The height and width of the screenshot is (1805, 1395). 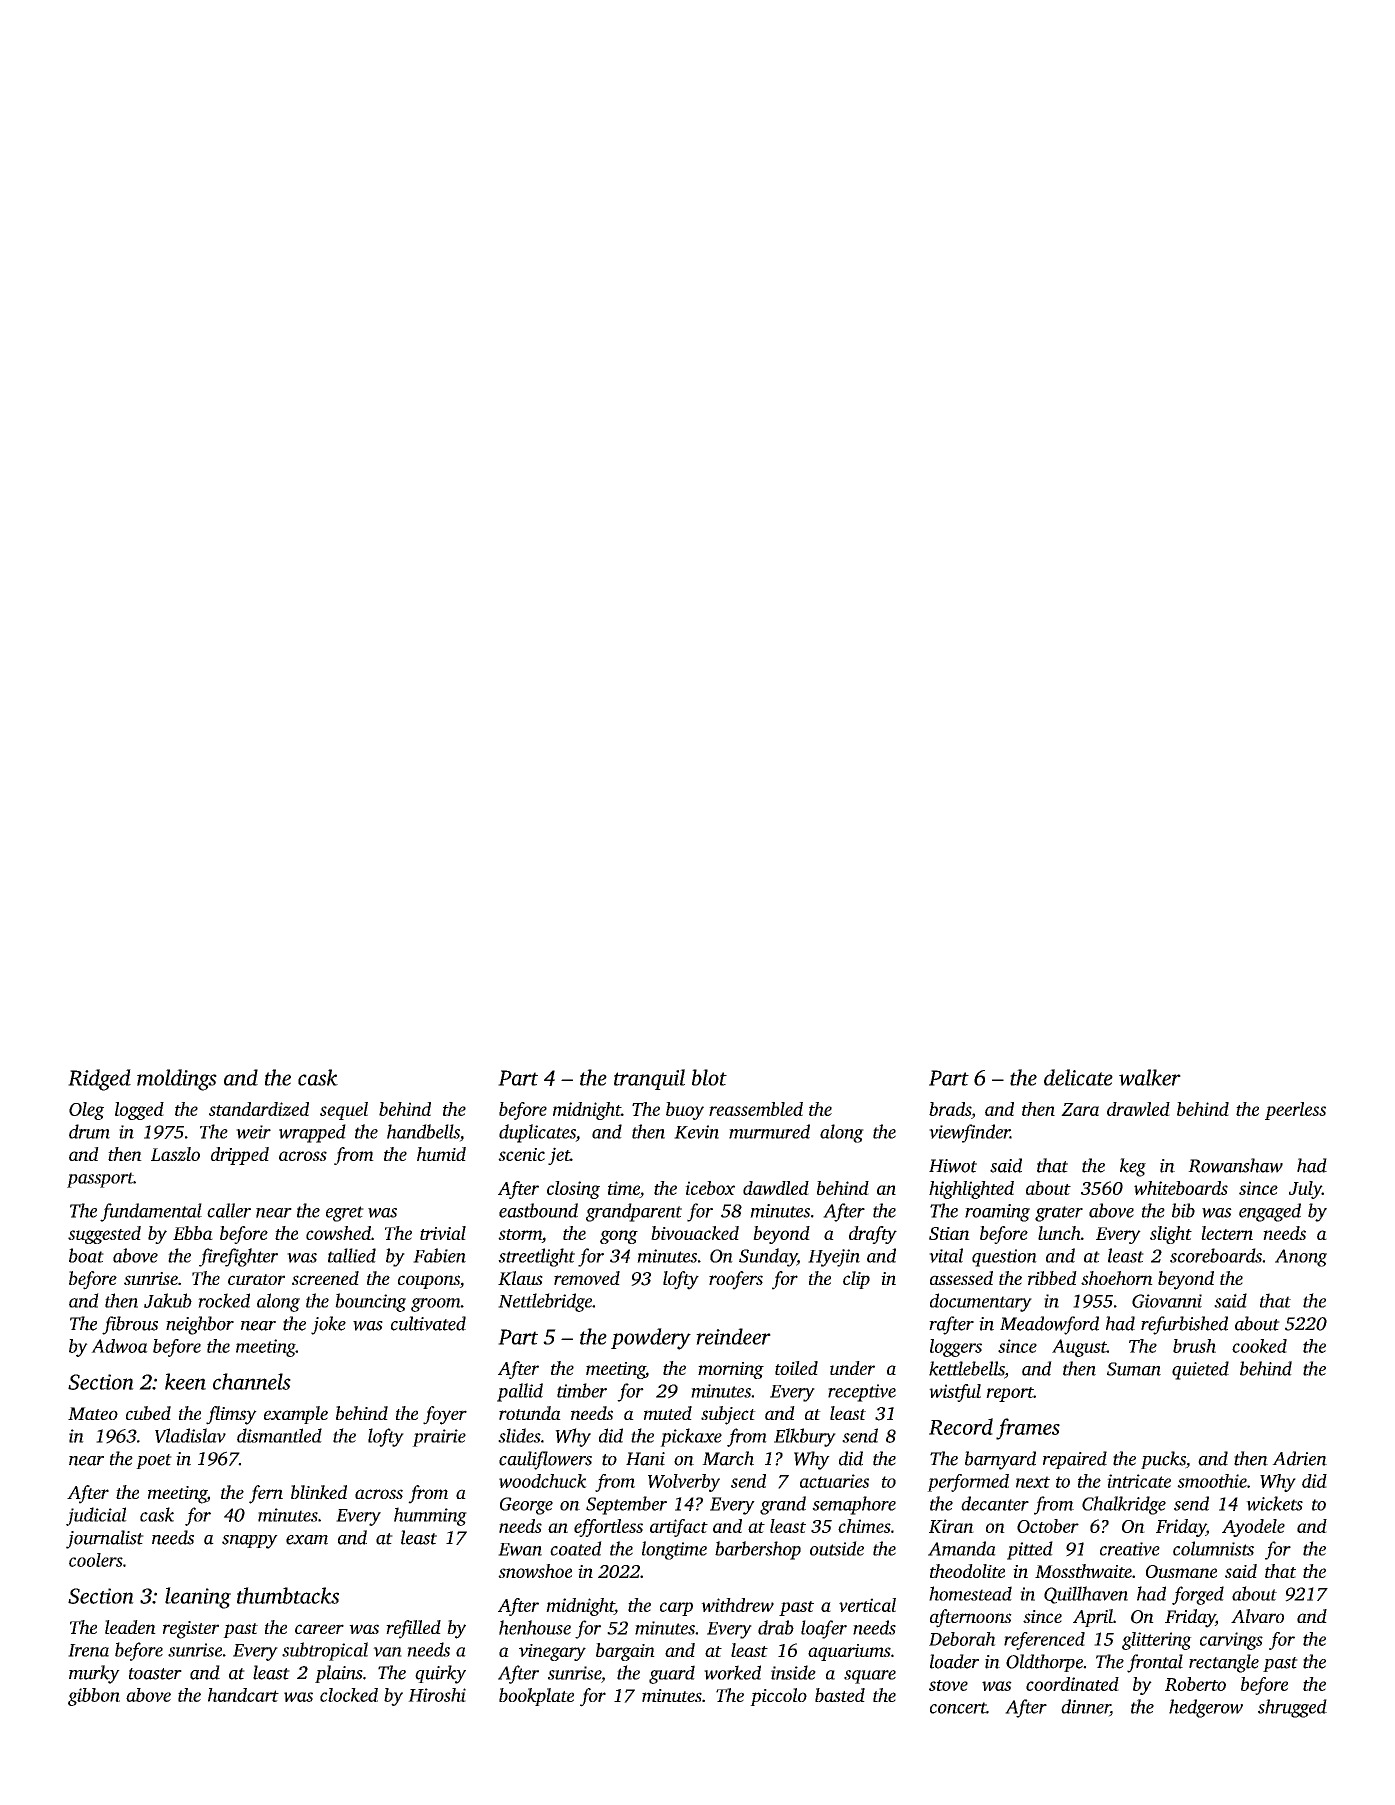 I want to click on moldings, so click(x=177, y=1080).
